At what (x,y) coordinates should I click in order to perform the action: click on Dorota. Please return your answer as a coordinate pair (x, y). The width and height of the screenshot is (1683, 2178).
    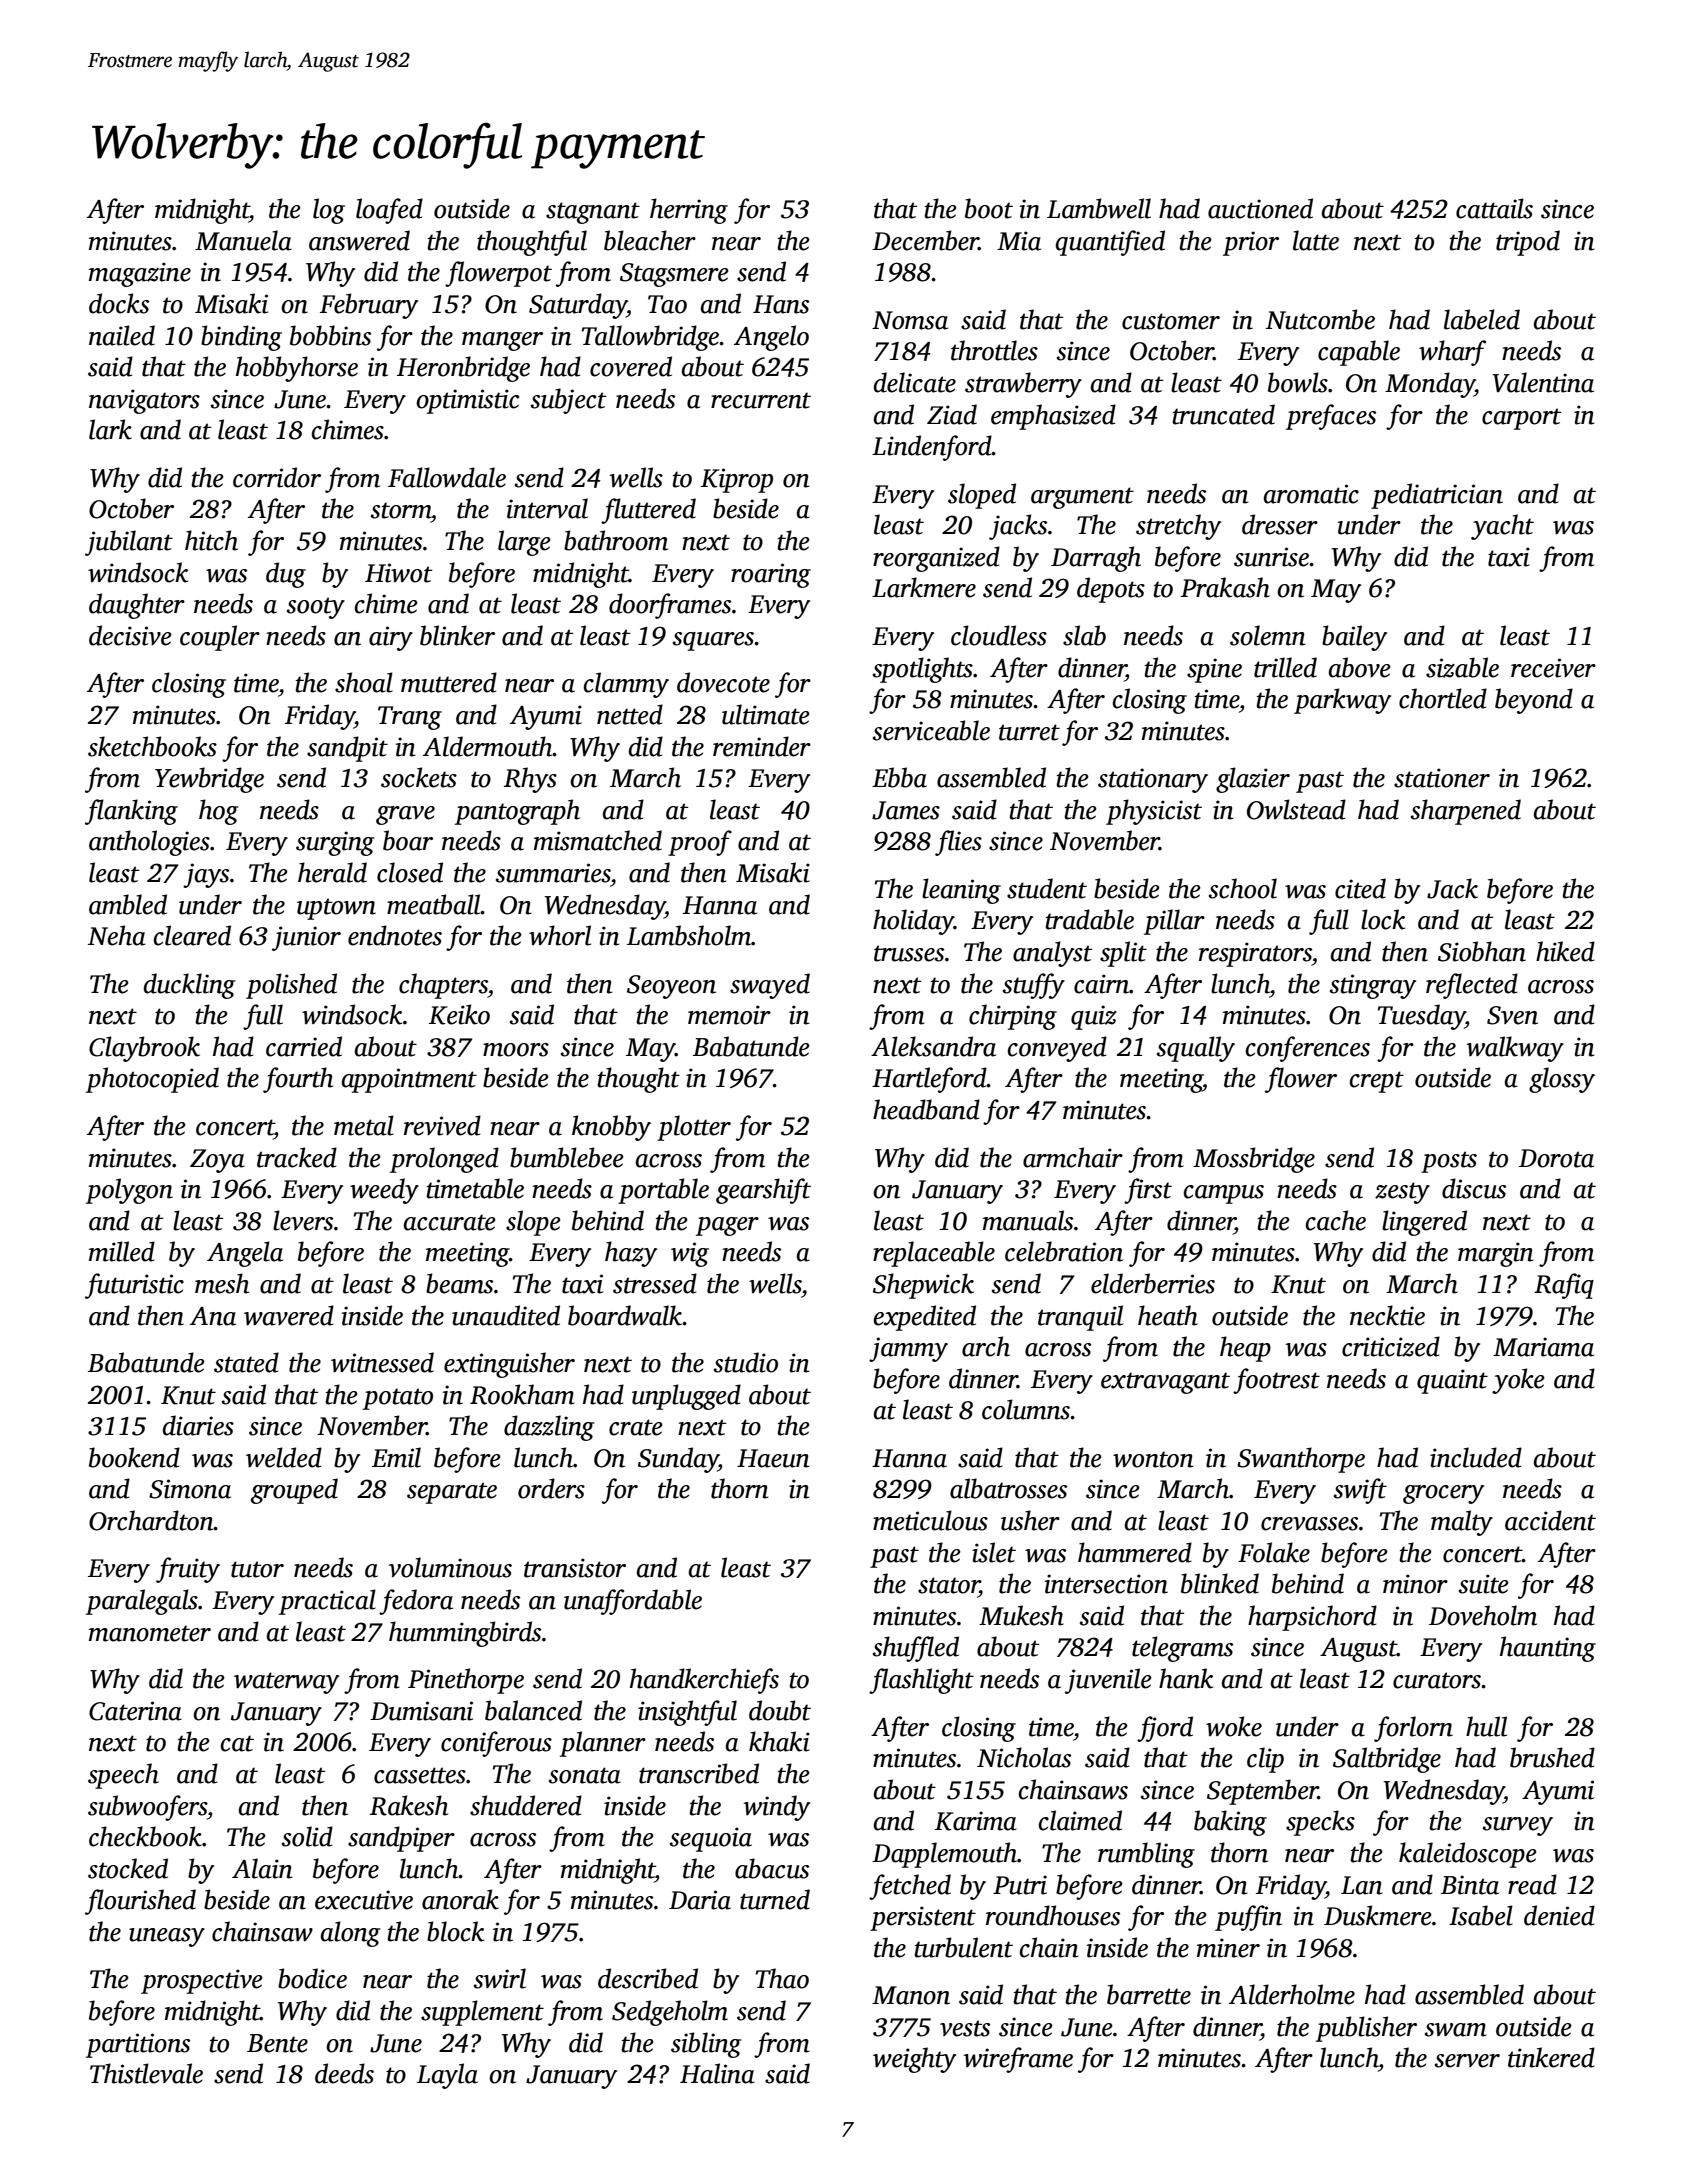
    Looking at the image, I should click on (1556, 1158).
